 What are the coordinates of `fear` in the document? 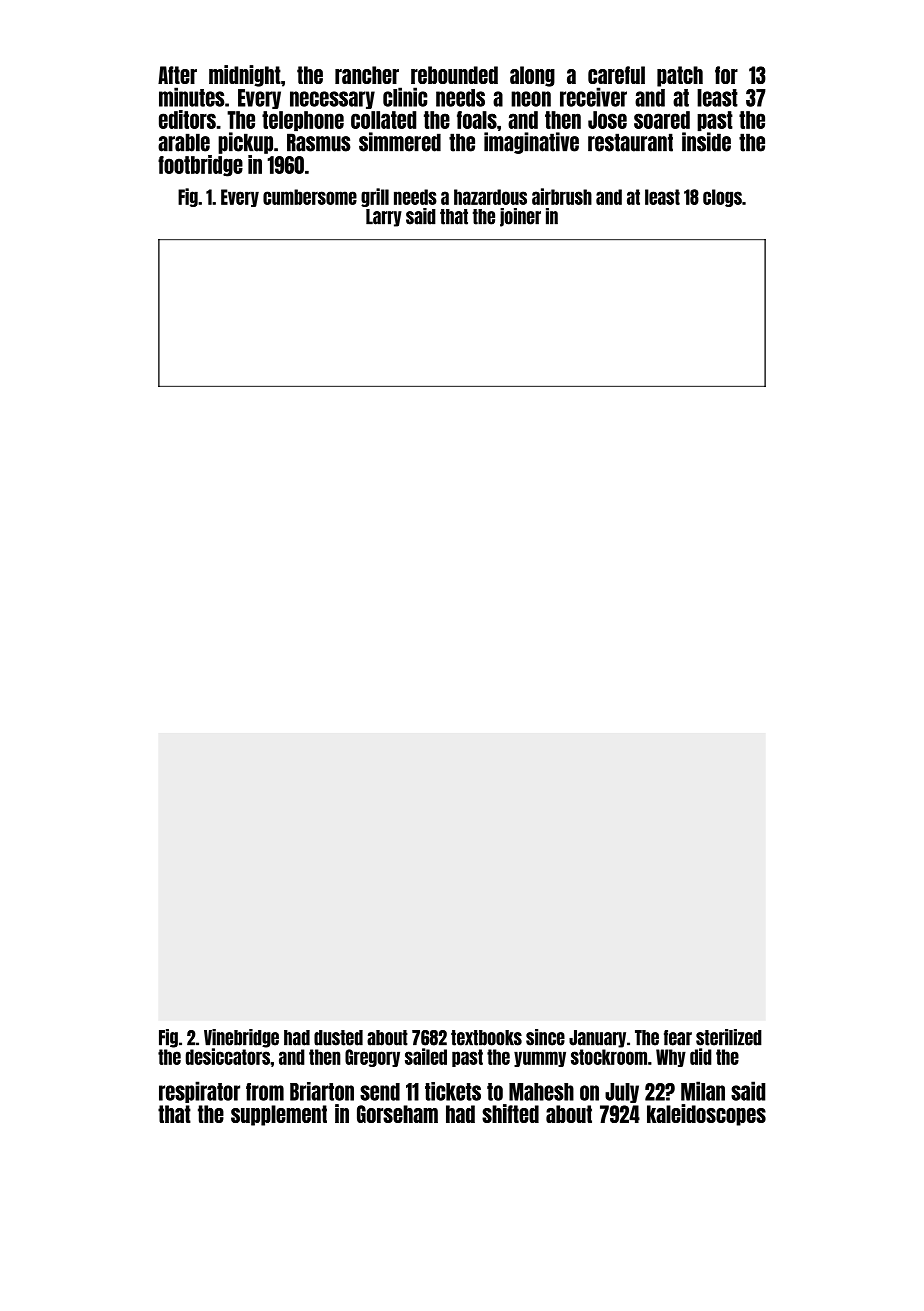 It's located at (678, 1038).
